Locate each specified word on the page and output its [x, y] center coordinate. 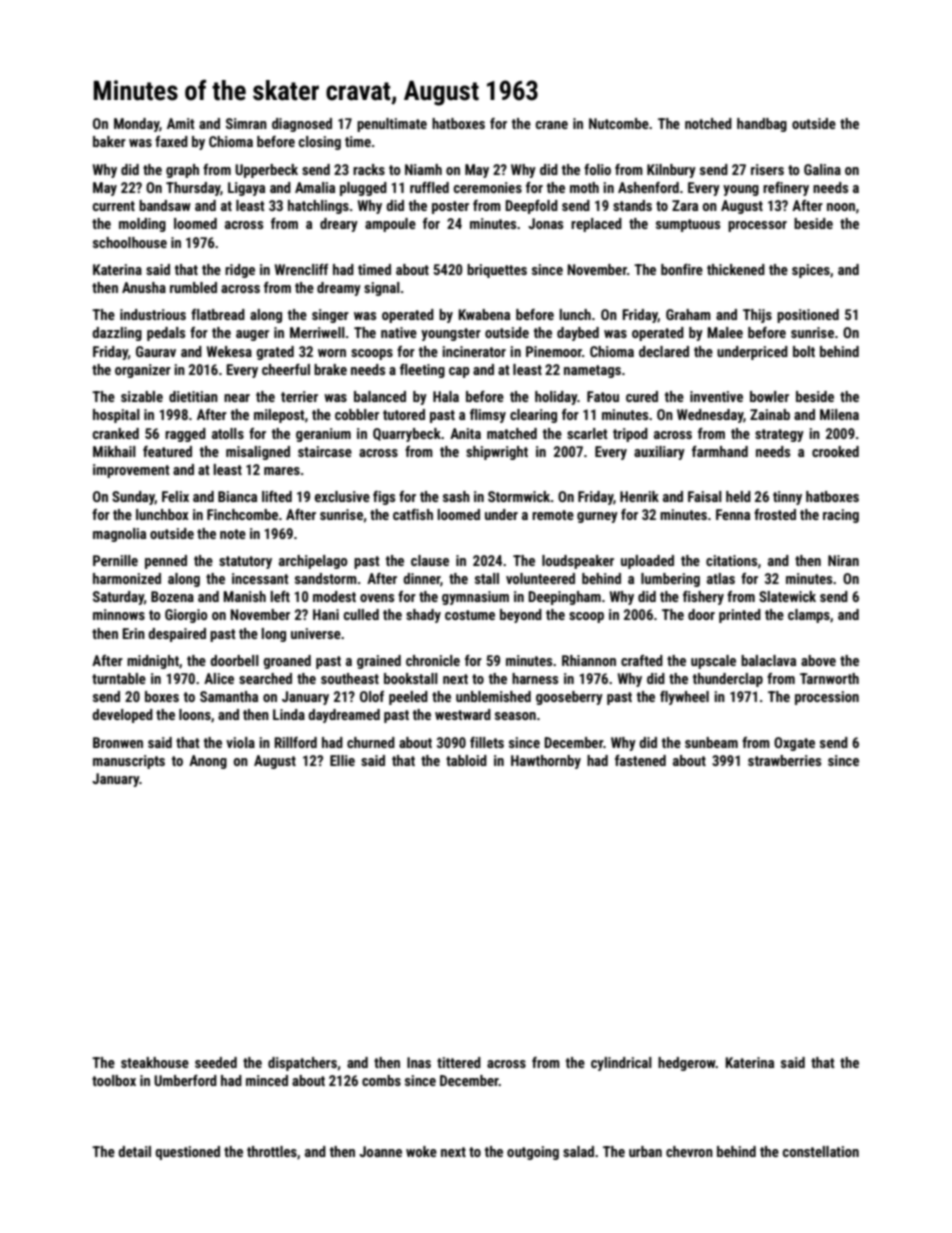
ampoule [390, 225]
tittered [459, 1062]
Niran [843, 560]
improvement [131, 471]
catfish [413, 514]
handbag [762, 125]
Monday [136, 125]
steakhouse [155, 1062]
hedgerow [687, 1064]
